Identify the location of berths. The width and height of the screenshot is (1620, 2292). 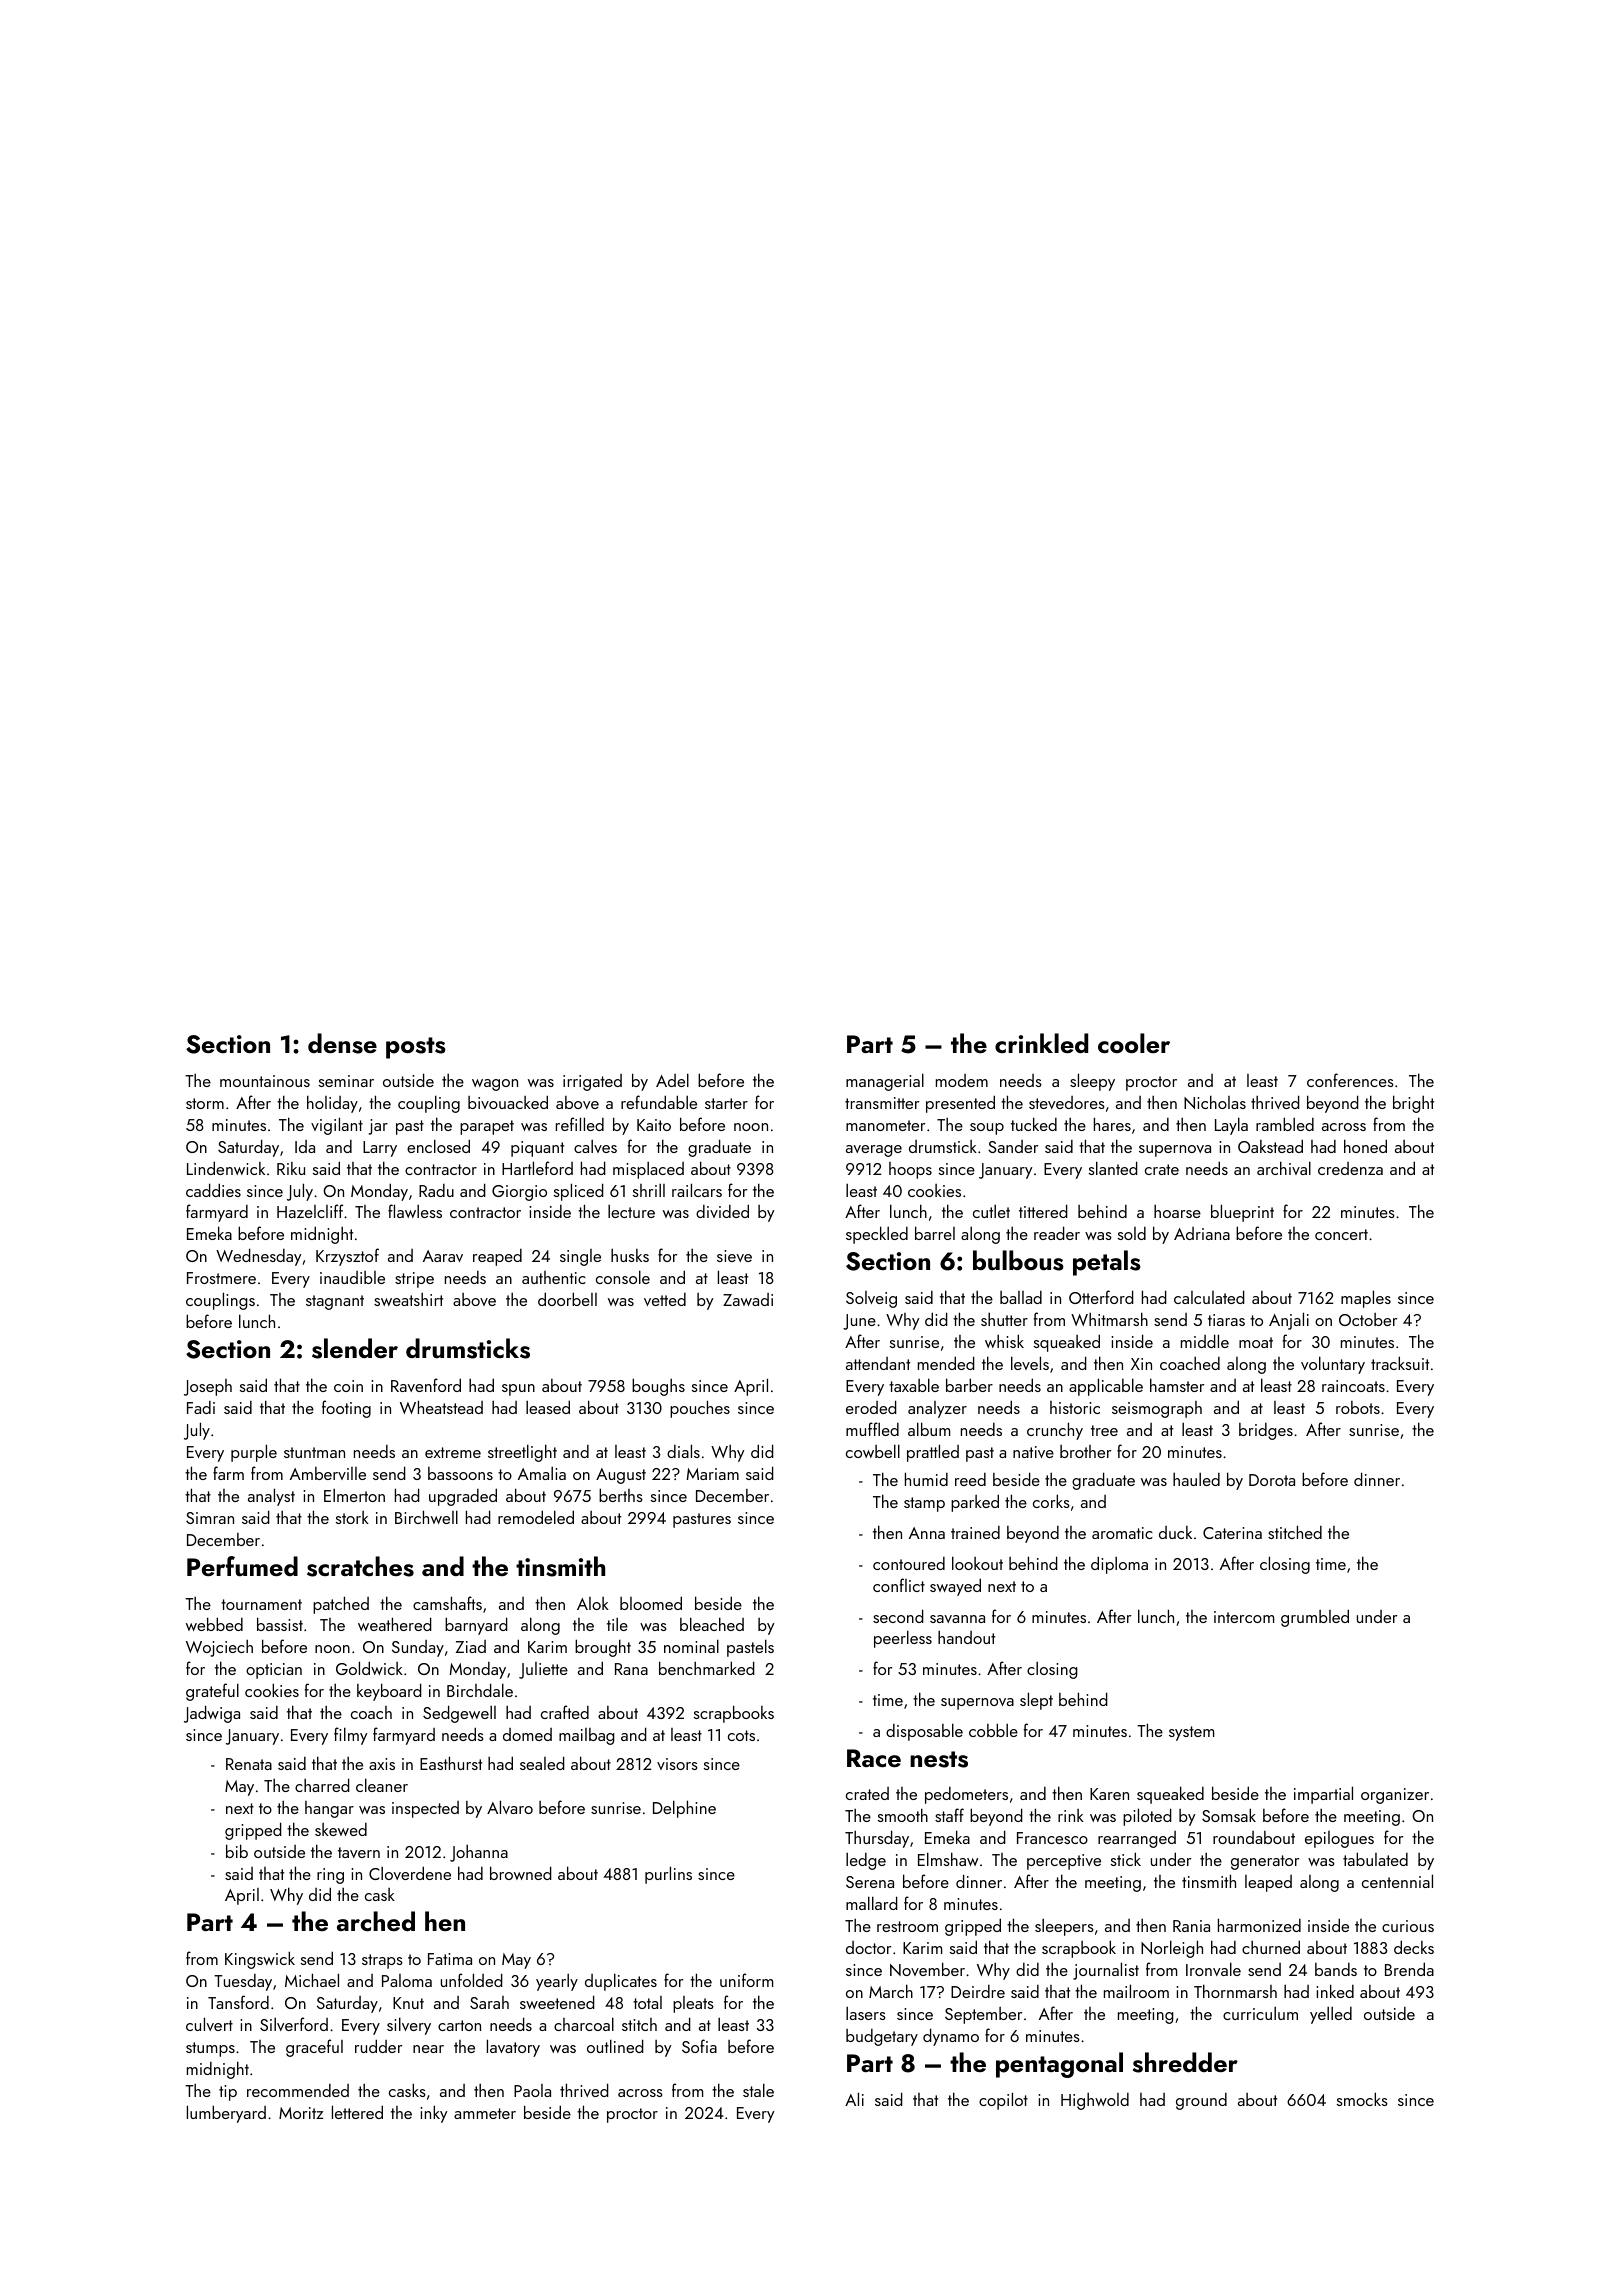
(621, 1495).
